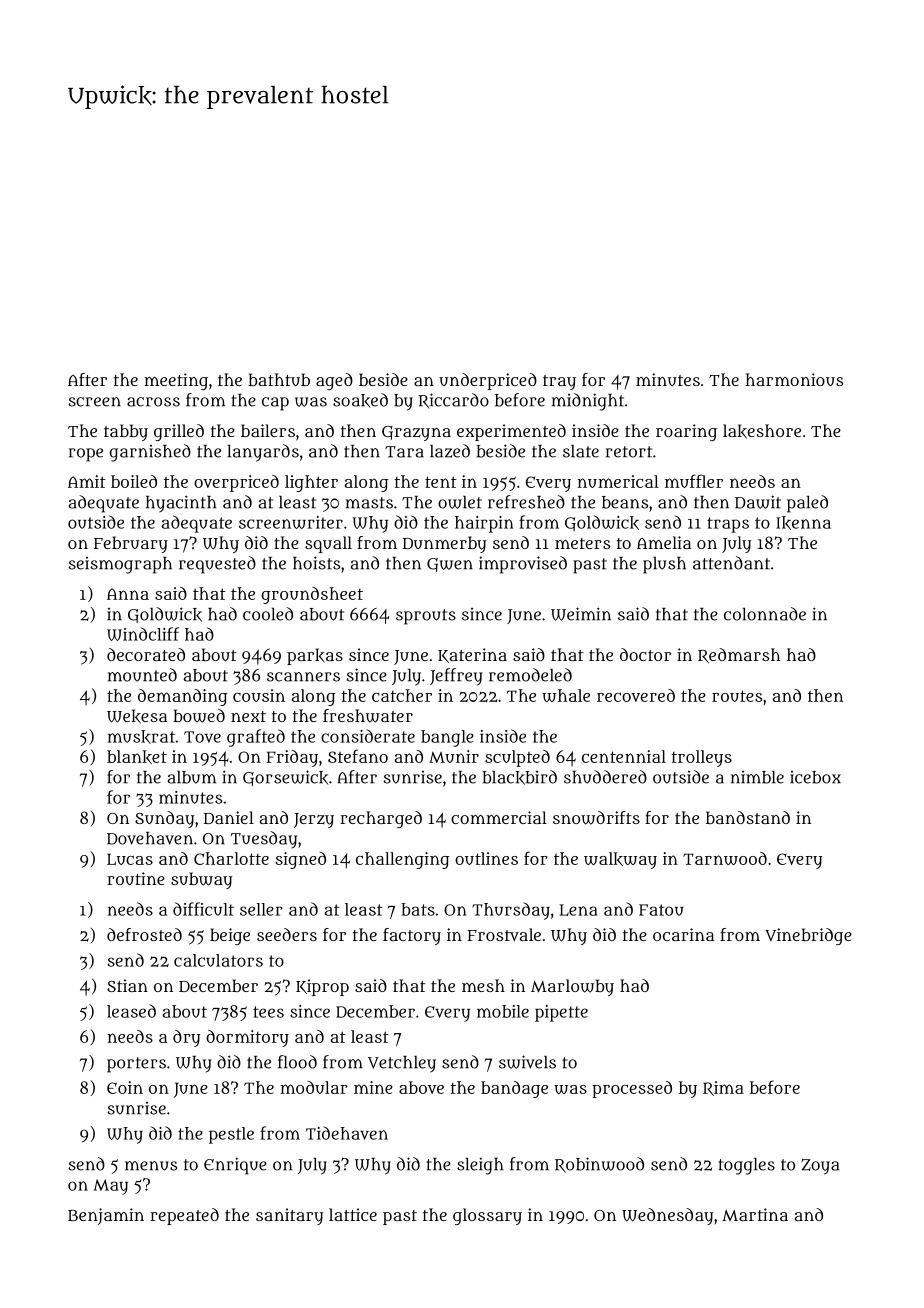 The height and width of the screenshot is (1308, 924). Describe the element at coordinates (723, 1088) in the screenshot. I see `Rima` at that location.
